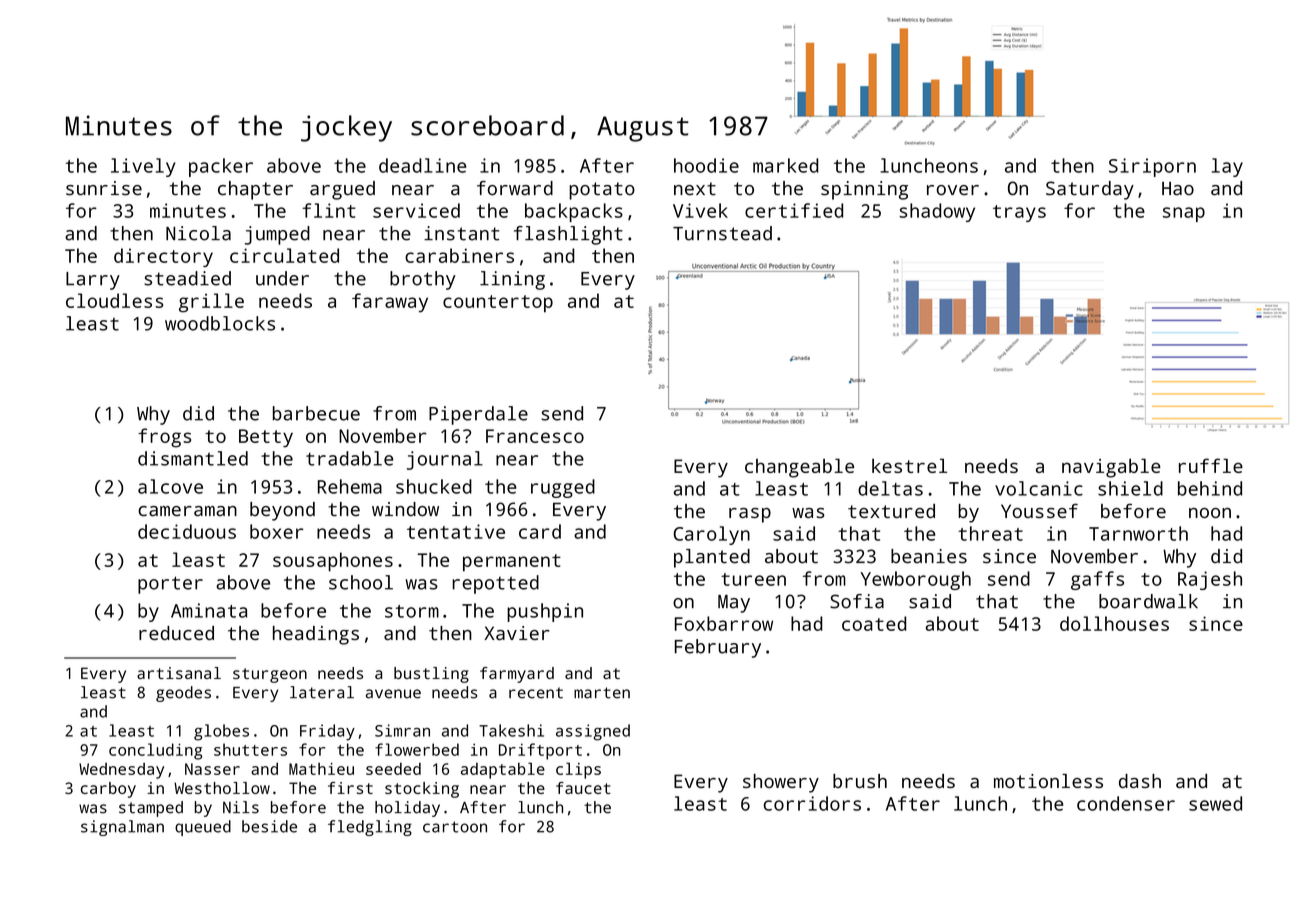 This document has width=1308, height=924. I want to click on woodblocks, so click(220, 323).
